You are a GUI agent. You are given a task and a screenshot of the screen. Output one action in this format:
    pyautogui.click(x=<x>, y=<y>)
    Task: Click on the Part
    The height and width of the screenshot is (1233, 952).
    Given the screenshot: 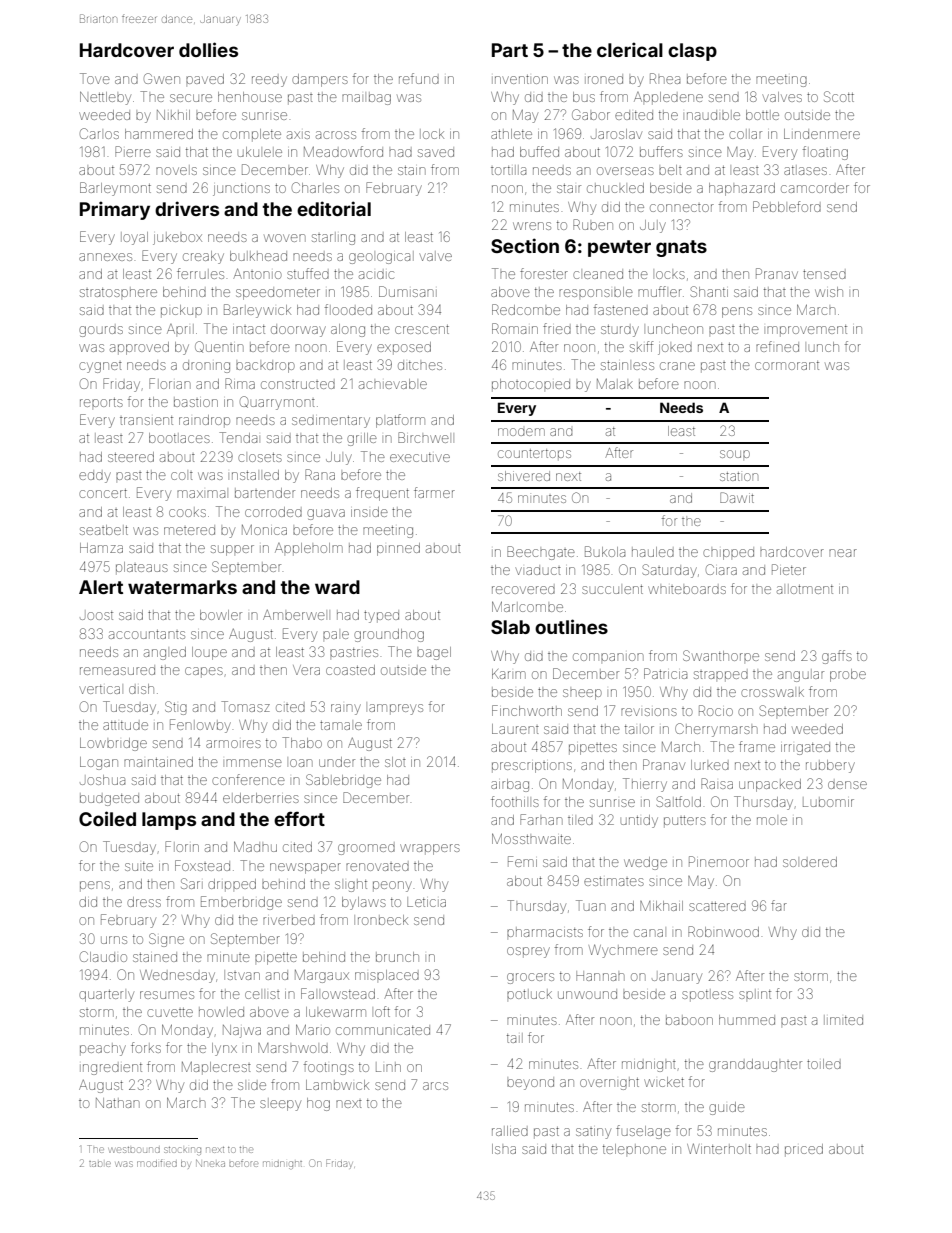 What is the action you would take?
    pyautogui.click(x=510, y=50)
